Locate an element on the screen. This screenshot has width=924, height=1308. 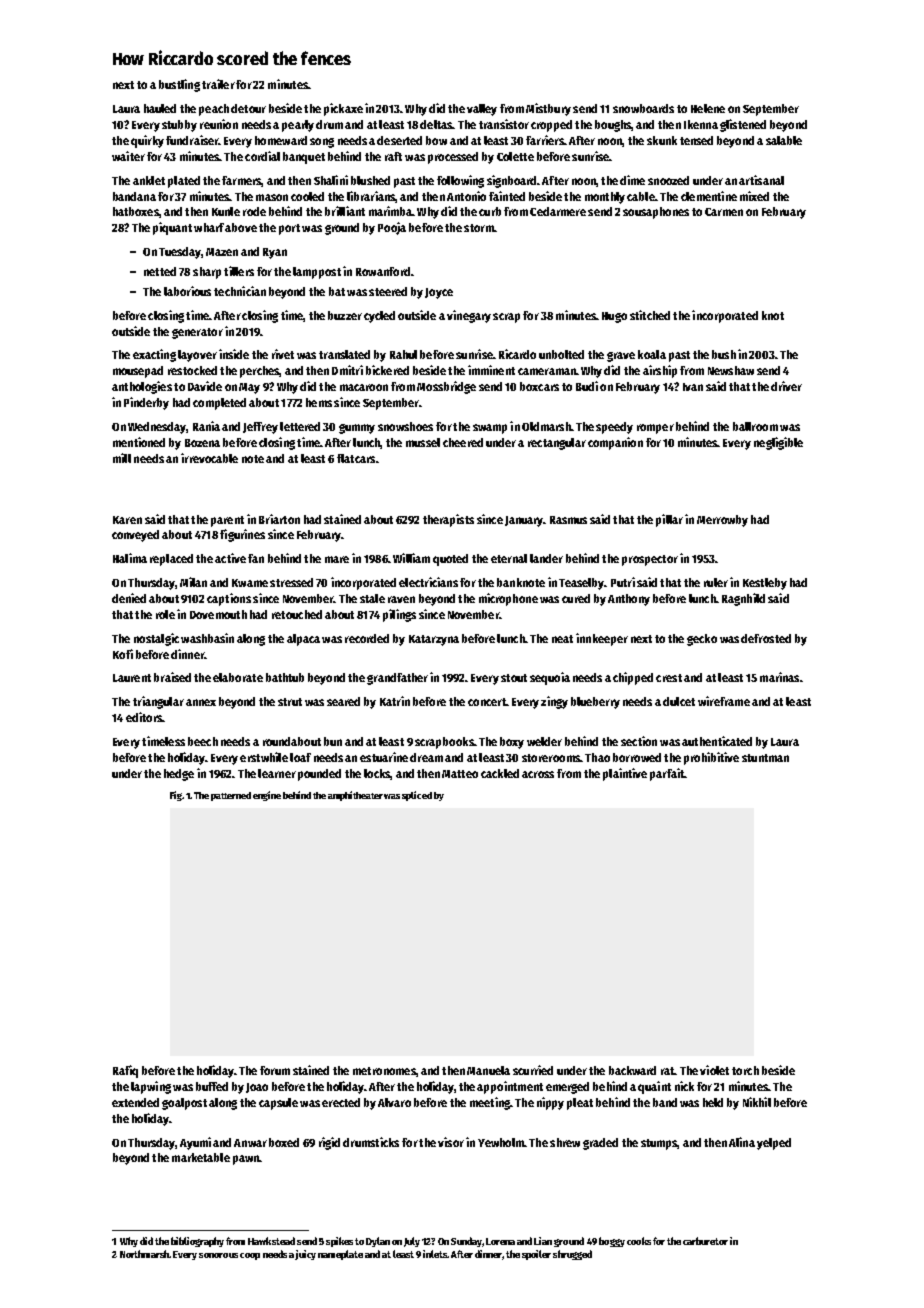
exacting is located at coordinates (154, 355).
